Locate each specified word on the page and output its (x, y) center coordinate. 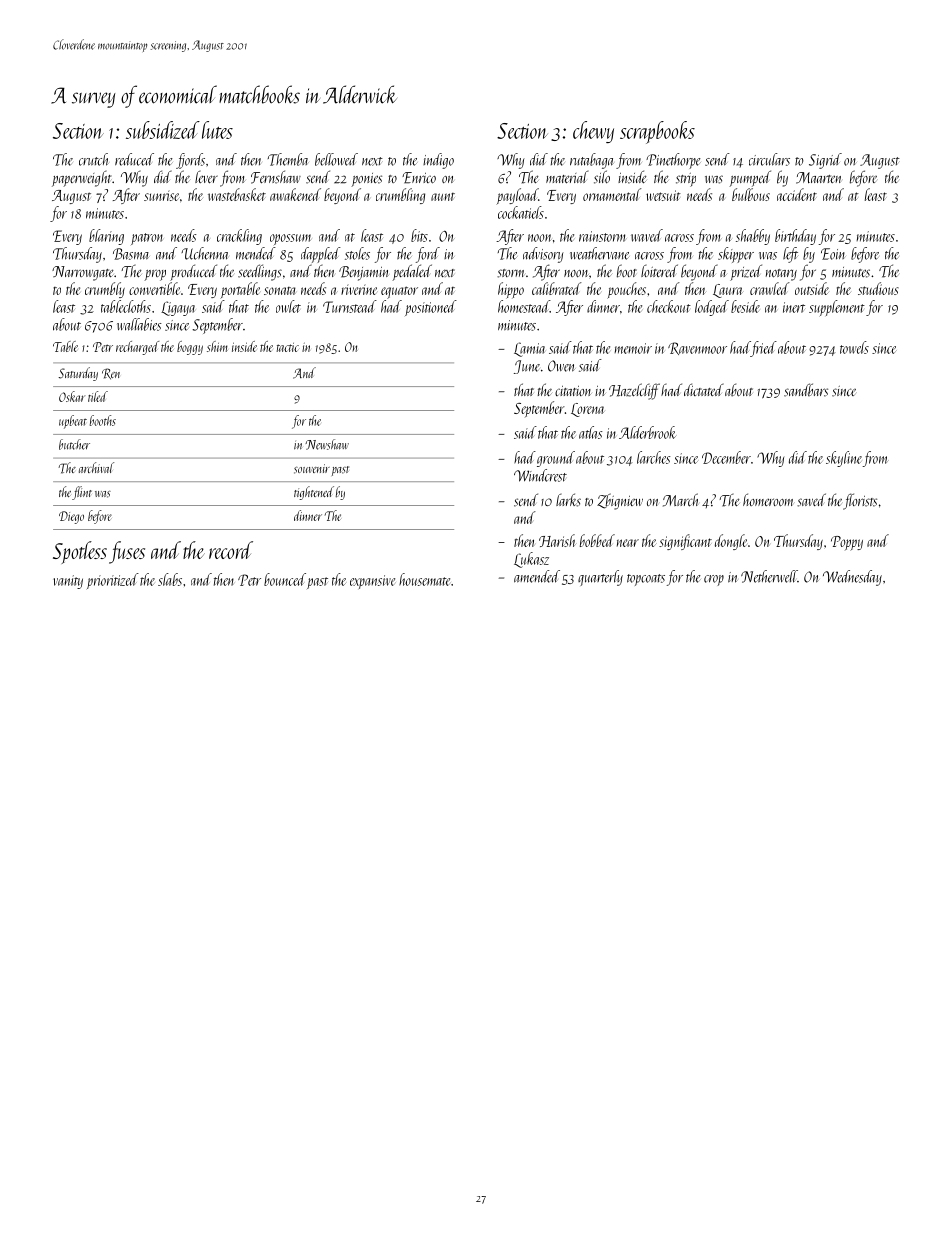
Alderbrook (648, 432)
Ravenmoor (697, 348)
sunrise (161, 196)
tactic (287, 347)
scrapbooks (657, 132)
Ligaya (178, 308)
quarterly (600, 578)
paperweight (82, 179)
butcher (74, 444)
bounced (285, 579)
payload (517, 196)
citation (573, 391)
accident (797, 194)
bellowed (336, 159)
